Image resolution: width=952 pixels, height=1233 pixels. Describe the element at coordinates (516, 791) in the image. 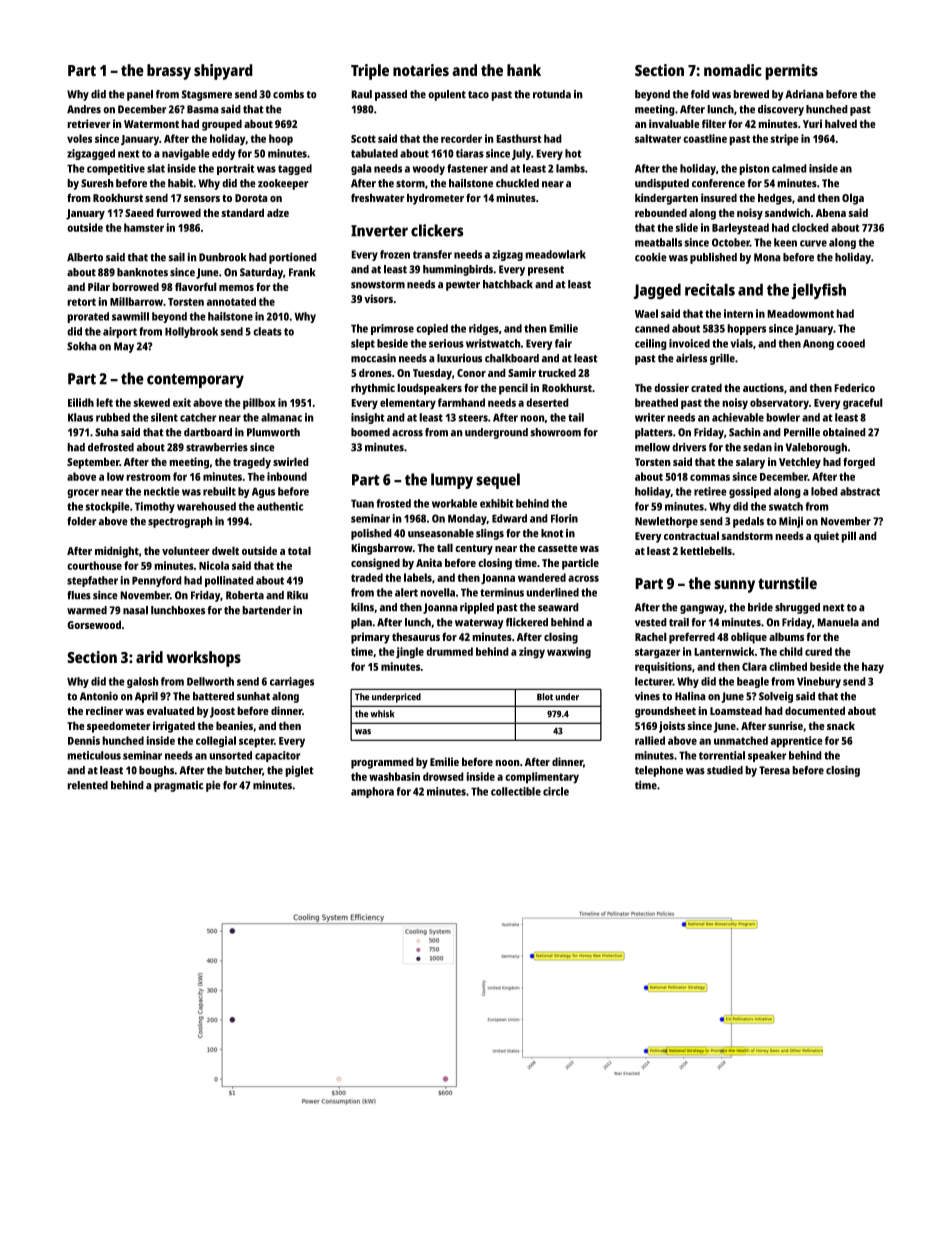

I see `collectible` at that location.
